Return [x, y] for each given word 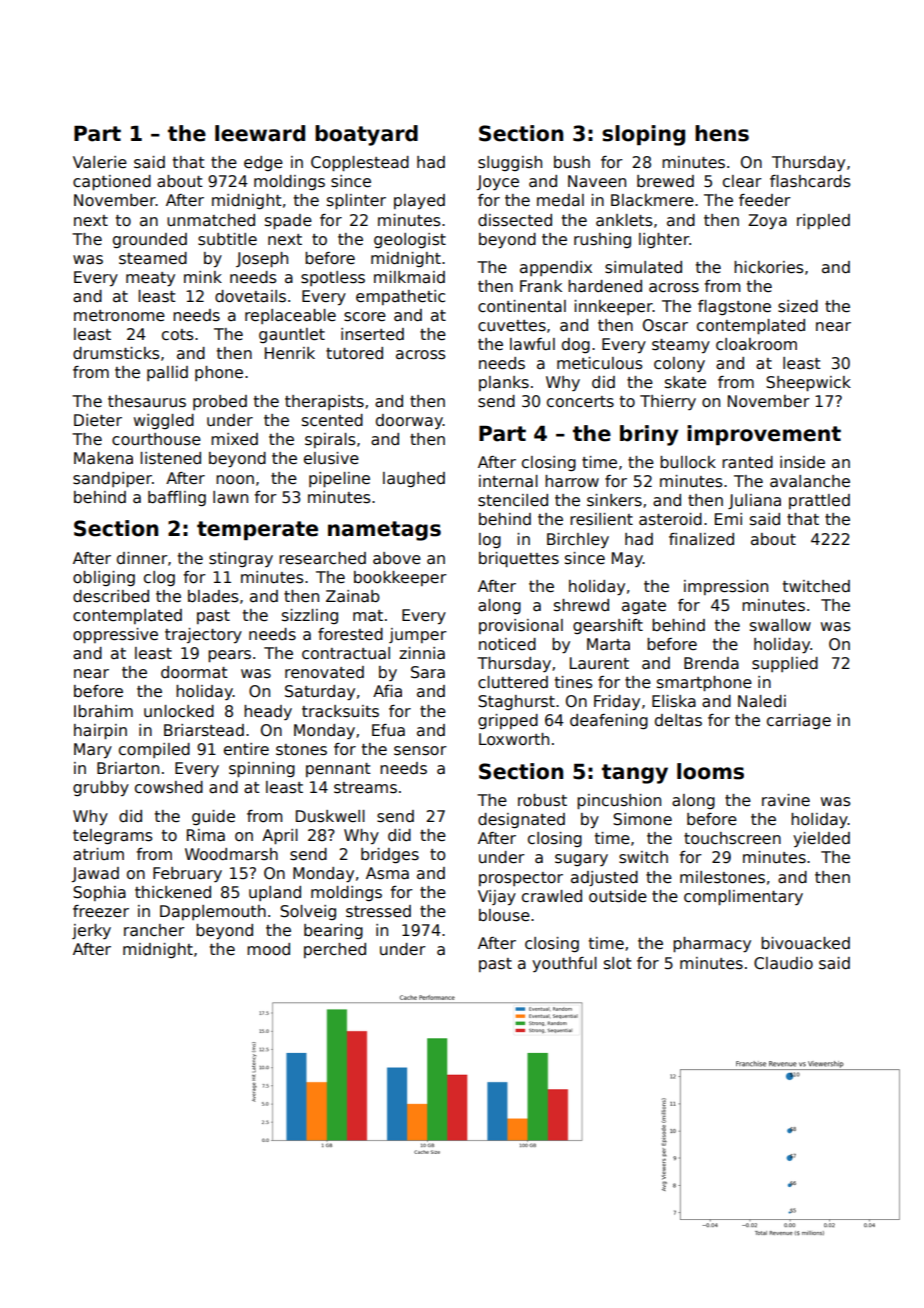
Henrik [290, 353]
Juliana [754, 501]
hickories [768, 267]
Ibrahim [103, 711]
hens [722, 133]
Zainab [353, 596]
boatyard [366, 135]
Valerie [100, 162]
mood [268, 949]
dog [576, 345]
